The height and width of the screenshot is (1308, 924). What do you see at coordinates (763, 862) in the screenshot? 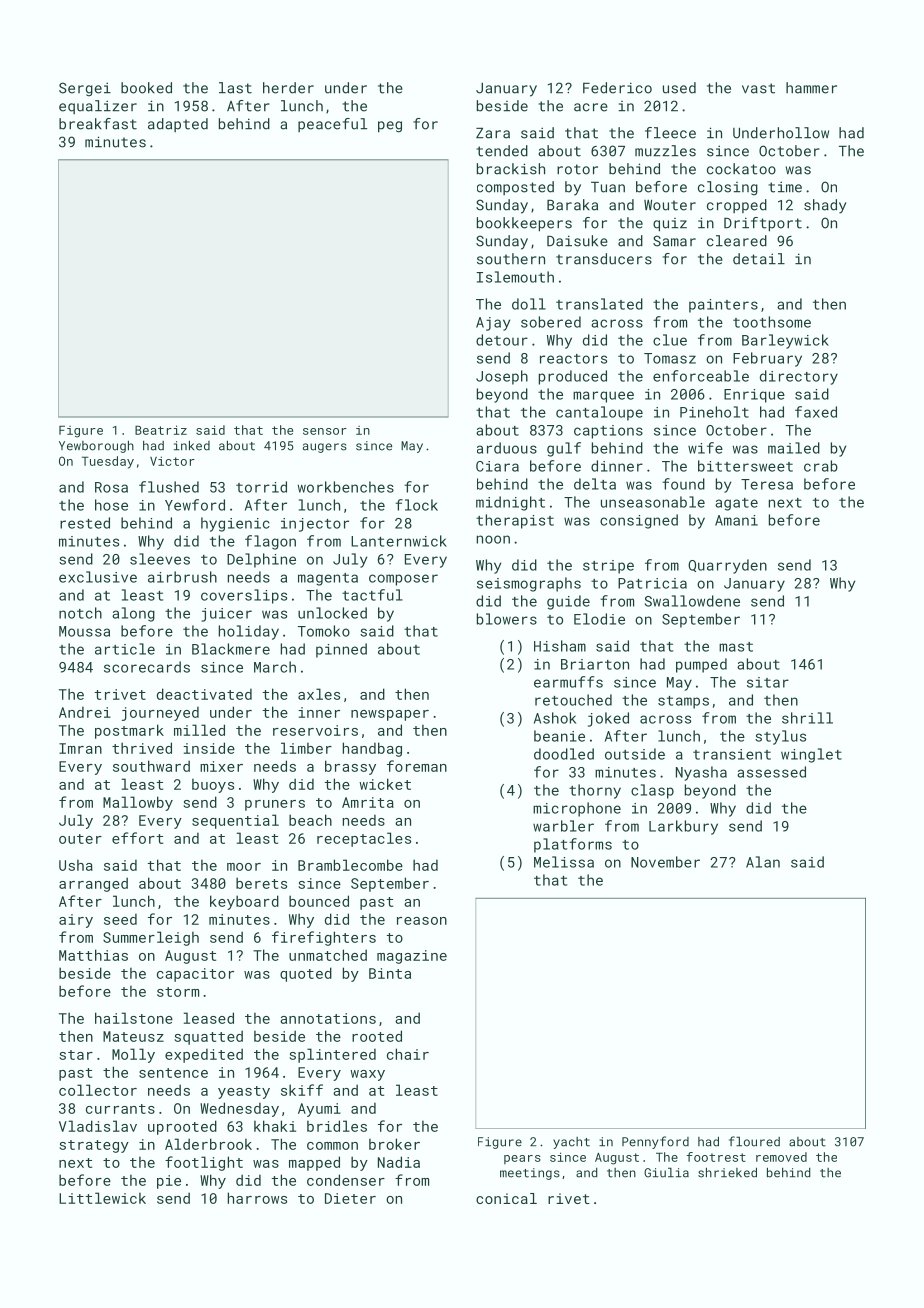
I see `Alan` at bounding box center [763, 862].
